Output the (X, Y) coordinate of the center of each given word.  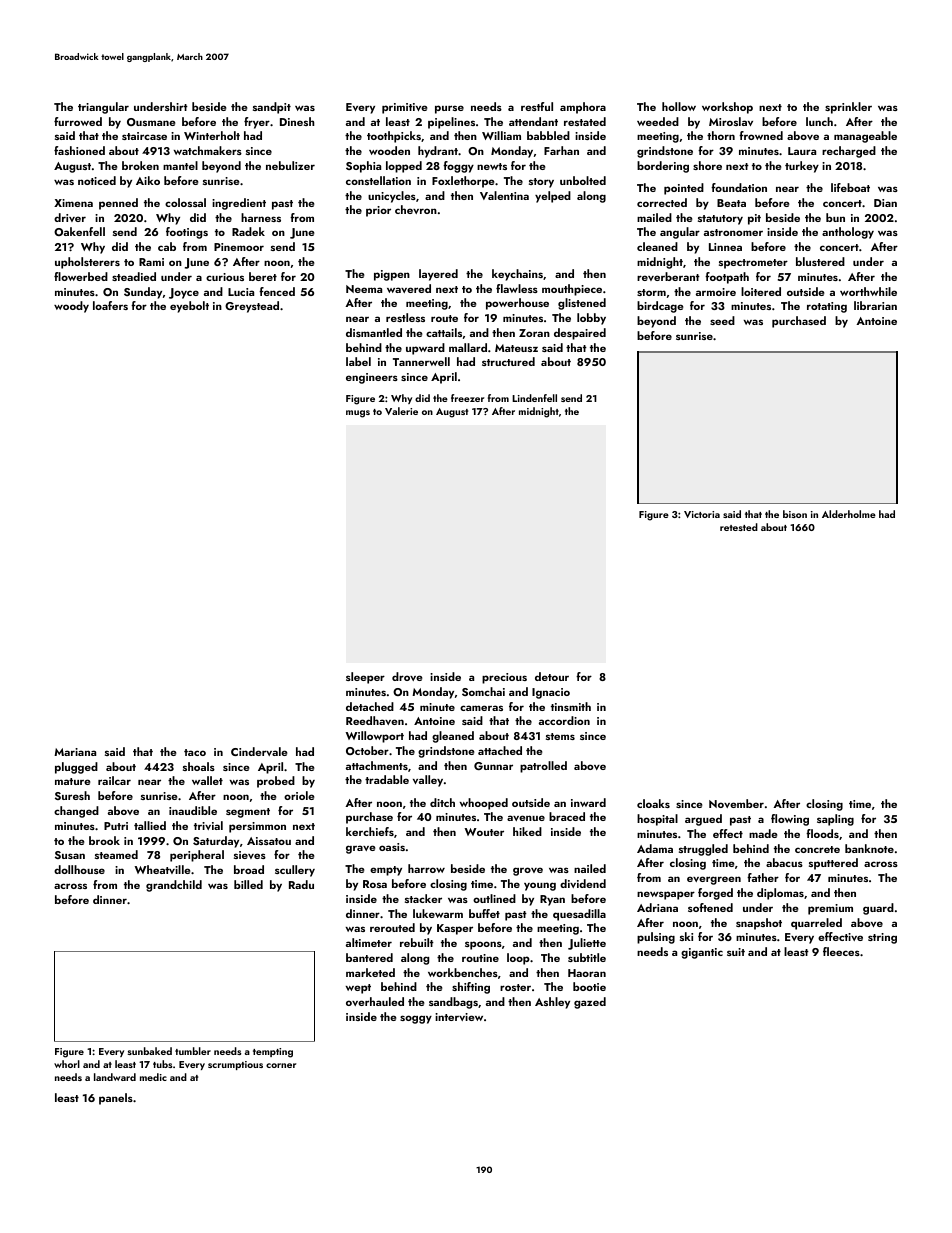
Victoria (702, 514)
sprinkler (848, 108)
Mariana (75, 752)
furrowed (78, 121)
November (736, 803)
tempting (273, 1053)
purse (449, 109)
